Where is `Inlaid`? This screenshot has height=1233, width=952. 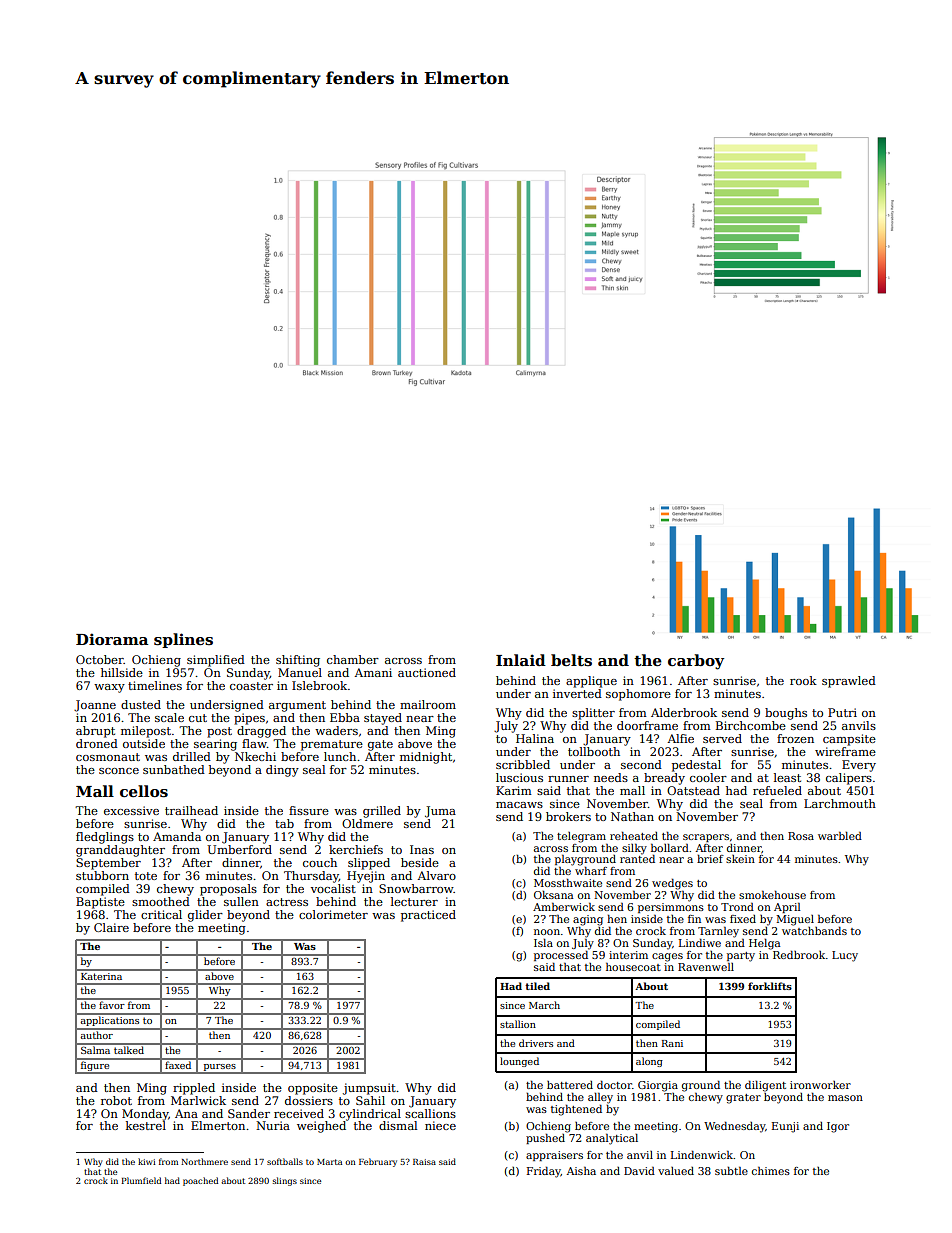
Inlaid is located at coordinates (521, 660).
